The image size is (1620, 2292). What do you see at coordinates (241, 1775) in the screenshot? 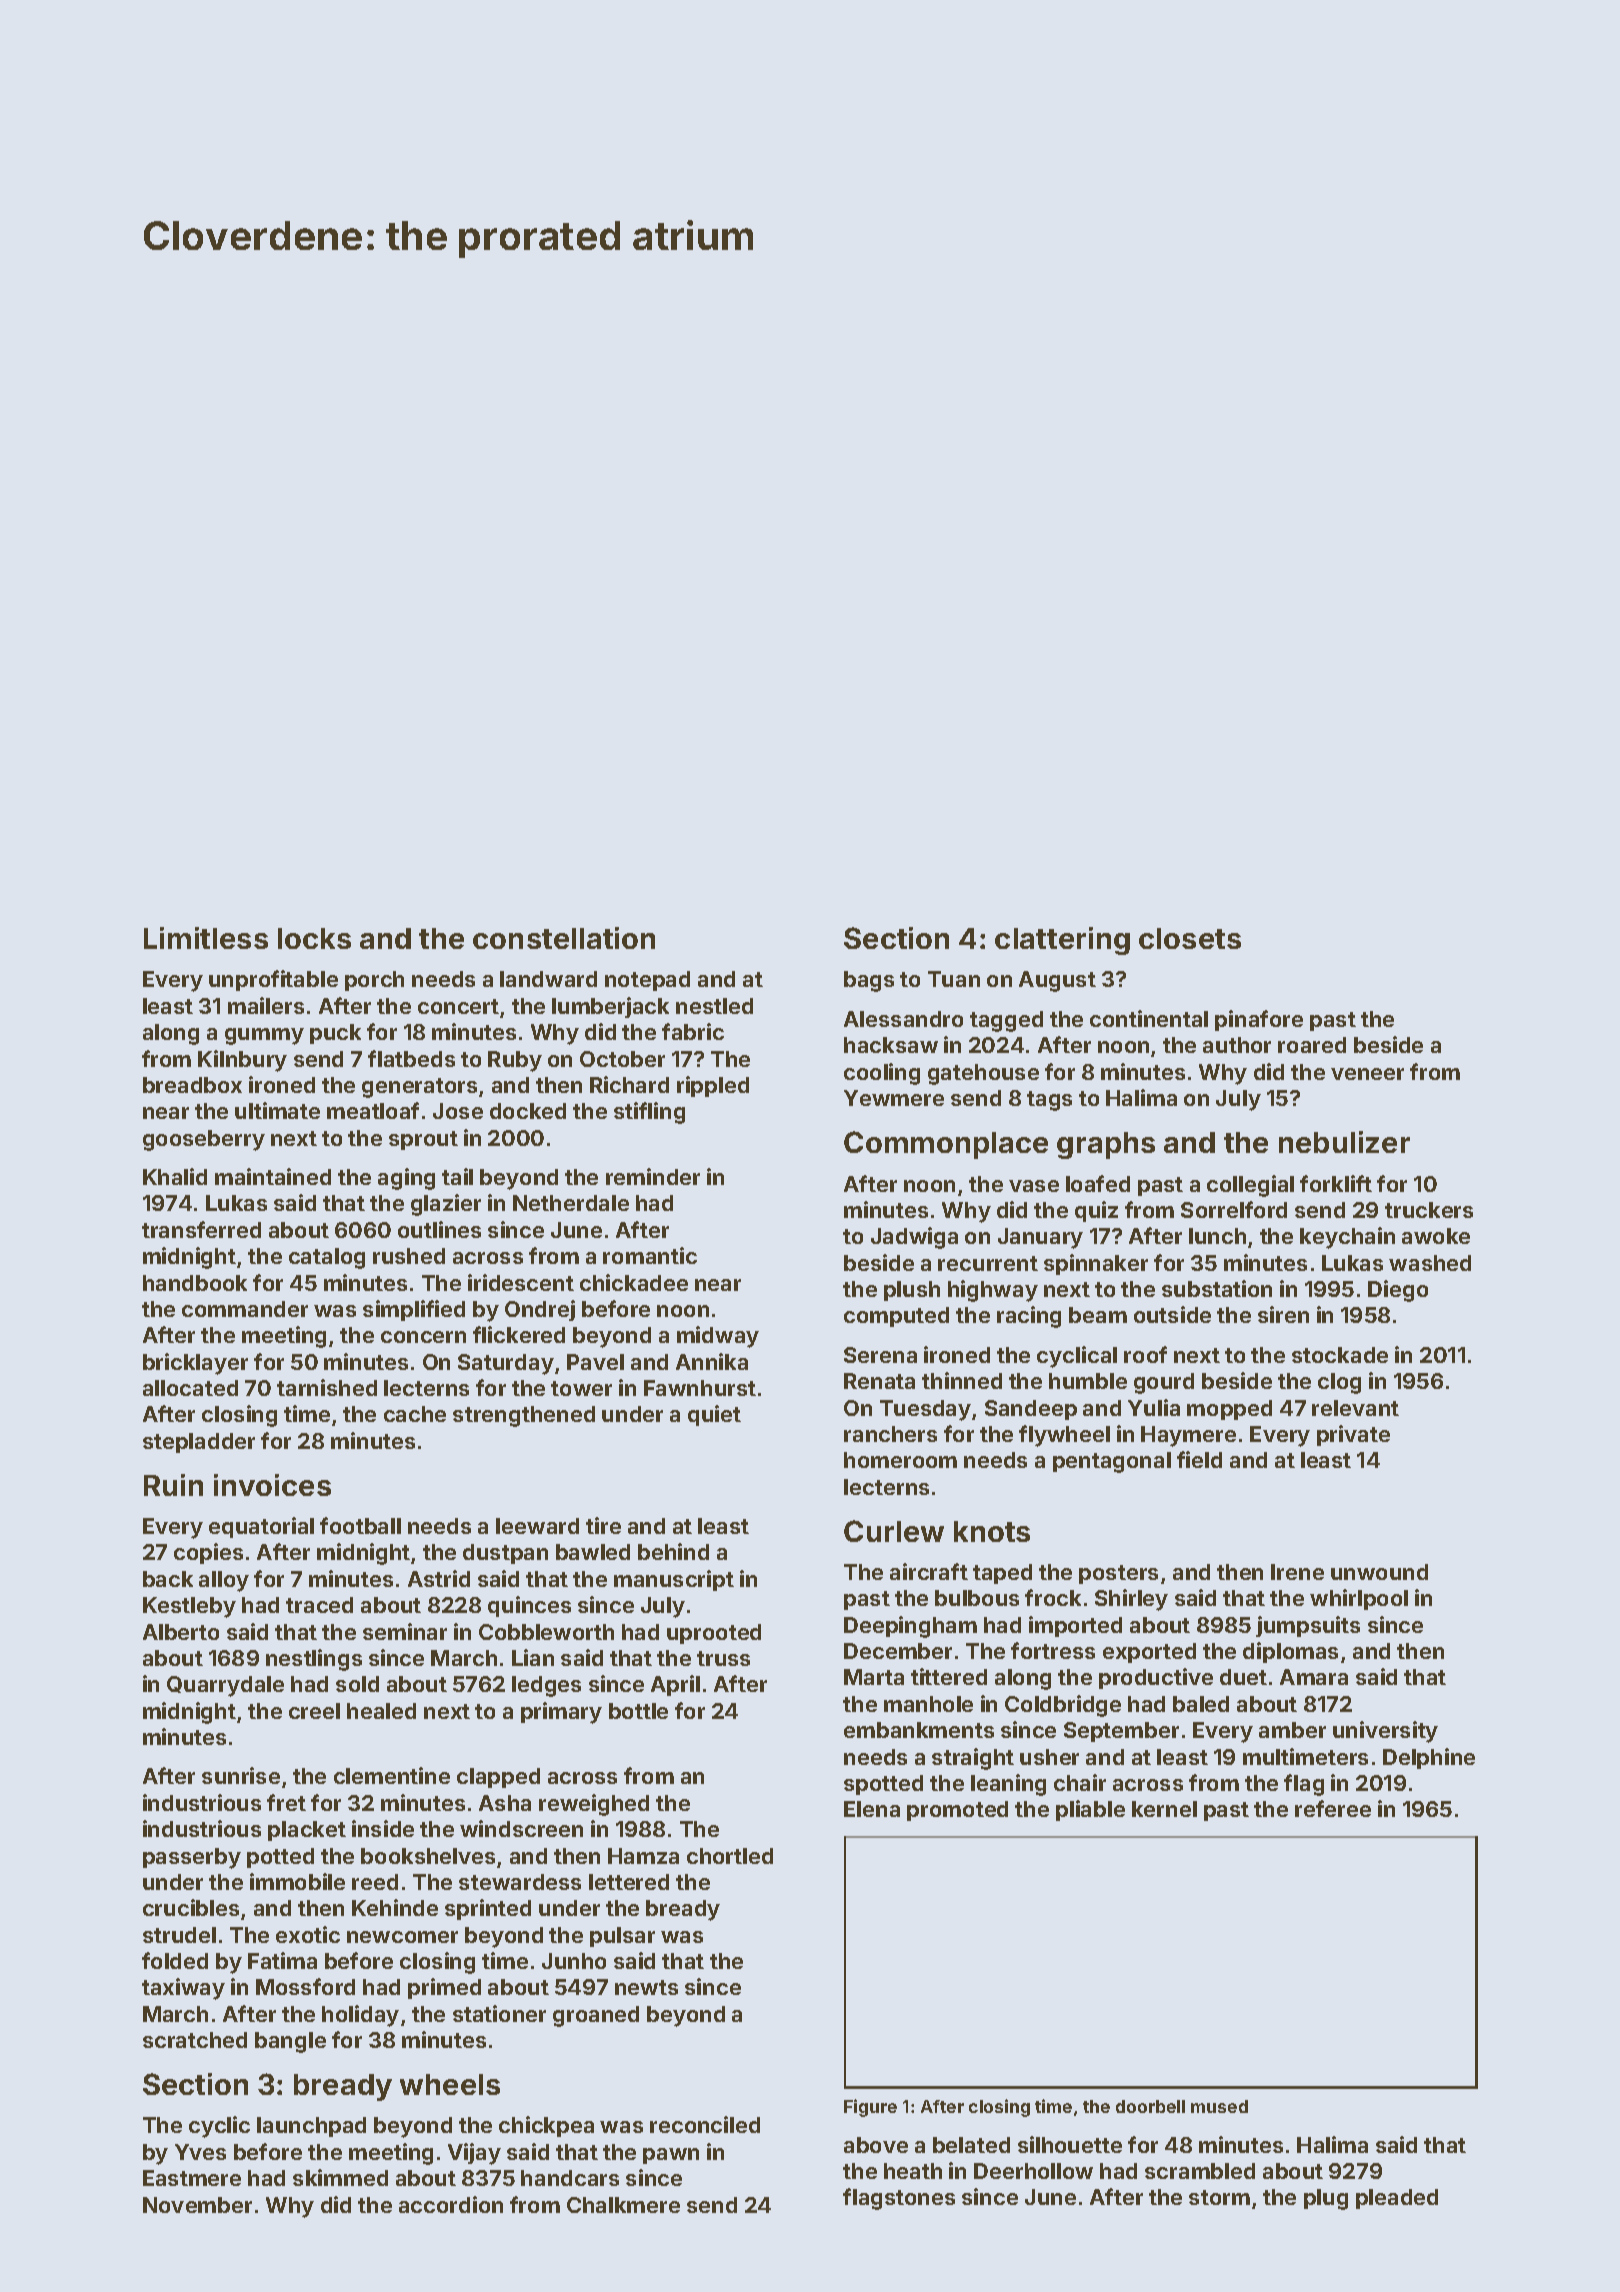
I see `sunrise` at bounding box center [241, 1775].
